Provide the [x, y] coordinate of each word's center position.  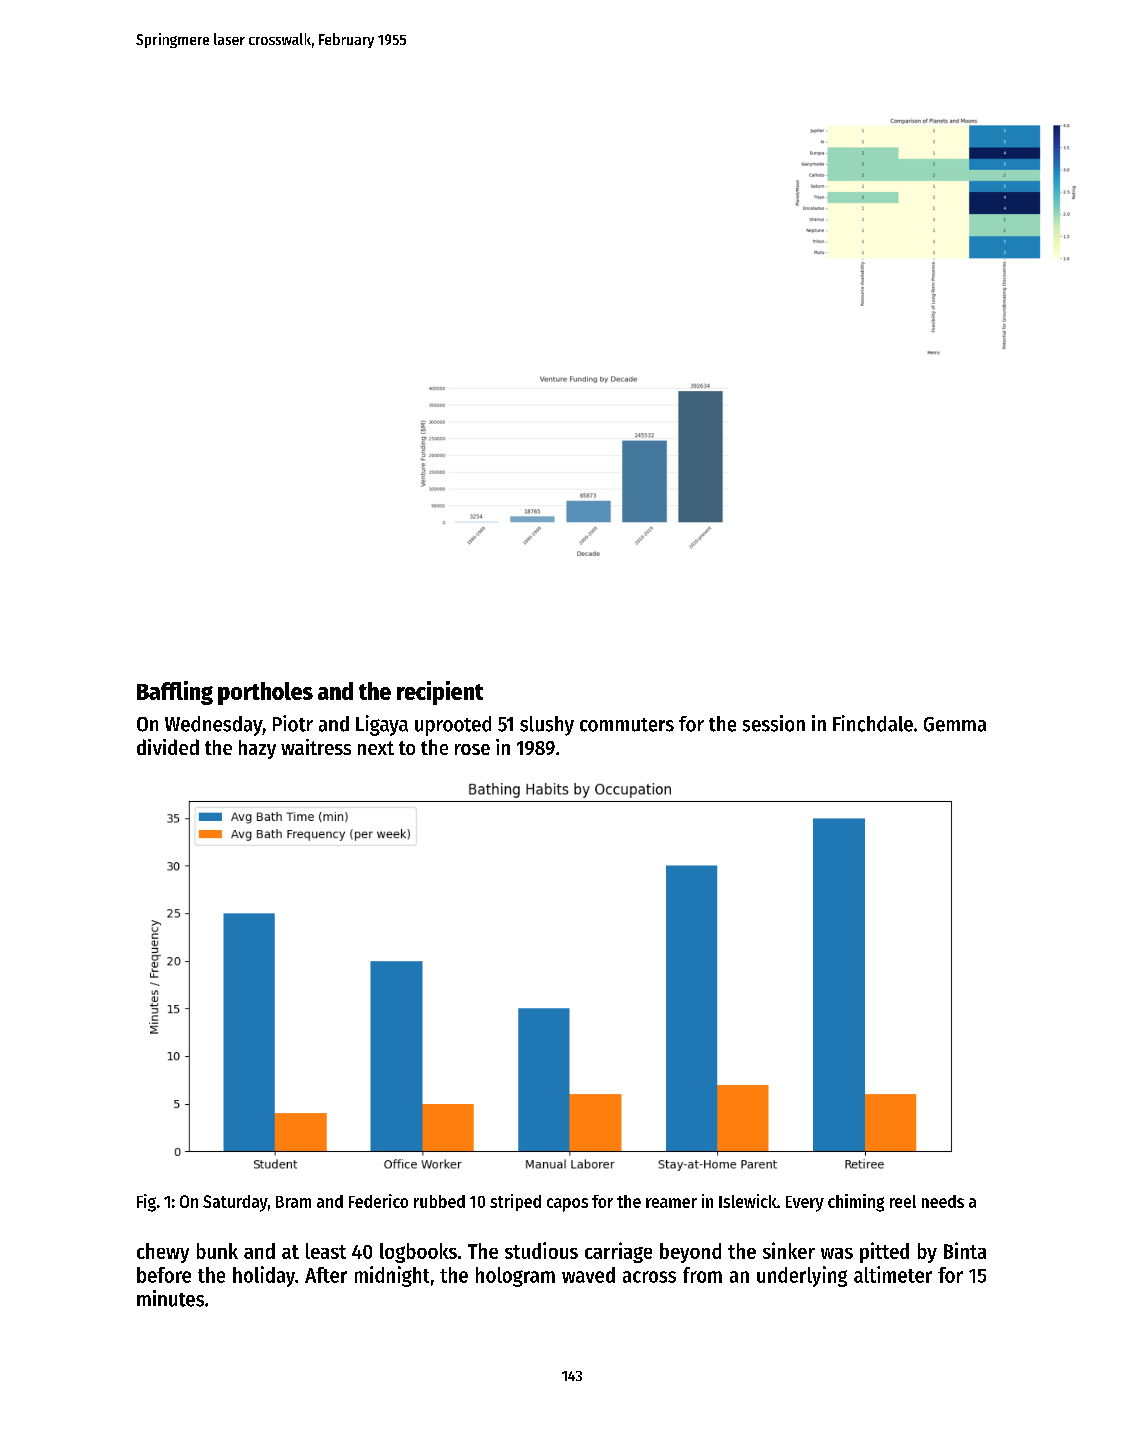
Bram [293, 1202]
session [774, 723]
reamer [671, 1203]
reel [903, 1201]
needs [943, 1201]
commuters [627, 725]
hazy [257, 749]
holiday [264, 1276]
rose [472, 749]
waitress [316, 747]
